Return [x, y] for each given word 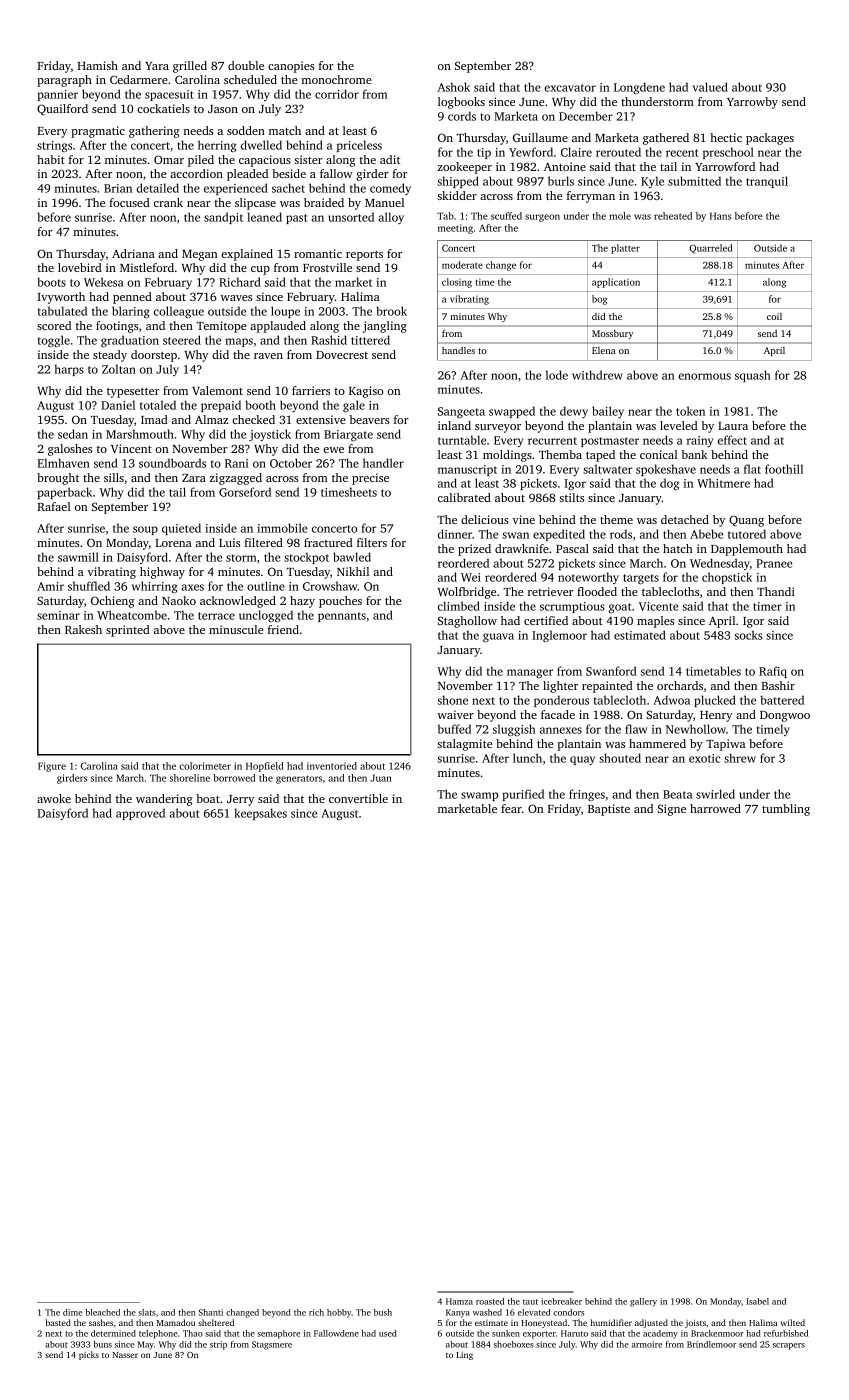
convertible [358, 798]
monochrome [337, 79]
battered [782, 700]
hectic [726, 137]
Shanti [210, 1312]
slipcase [255, 204]
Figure [52, 767]
